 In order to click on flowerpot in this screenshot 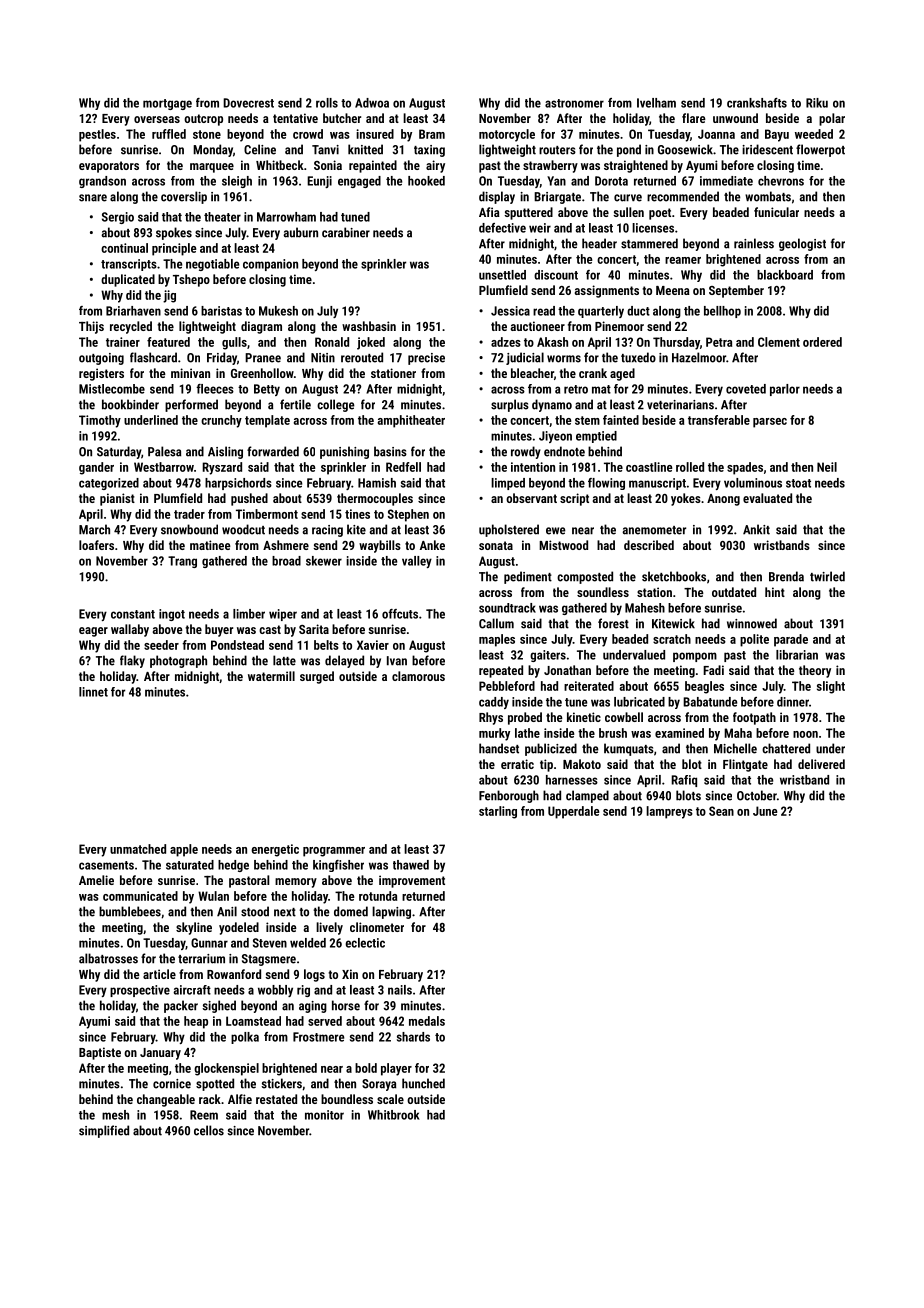, I will do `click(820, 150)`.
